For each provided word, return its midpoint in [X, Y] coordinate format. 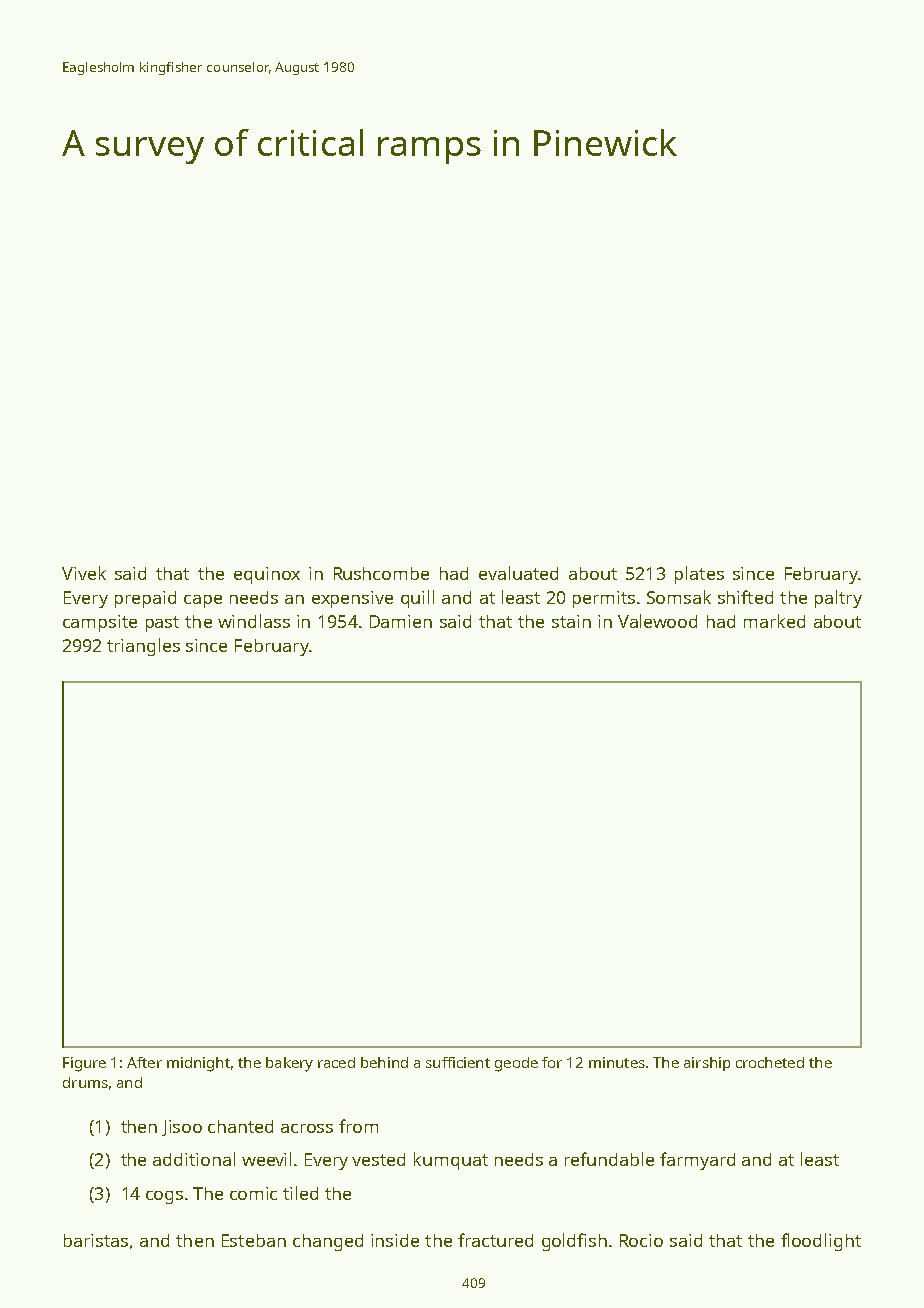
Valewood [657, 621]
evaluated [518, 573]
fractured [495, 1240]
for [552, 1062]
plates [699, 575]
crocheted [770, 1062]
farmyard [697, 1161]
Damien [401, 621]
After [144, 1062]
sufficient [458, 1062]
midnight [198, 1064]
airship [707, 1064]
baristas [96, 1240]
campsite [100, 623]
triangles [143, 647]
